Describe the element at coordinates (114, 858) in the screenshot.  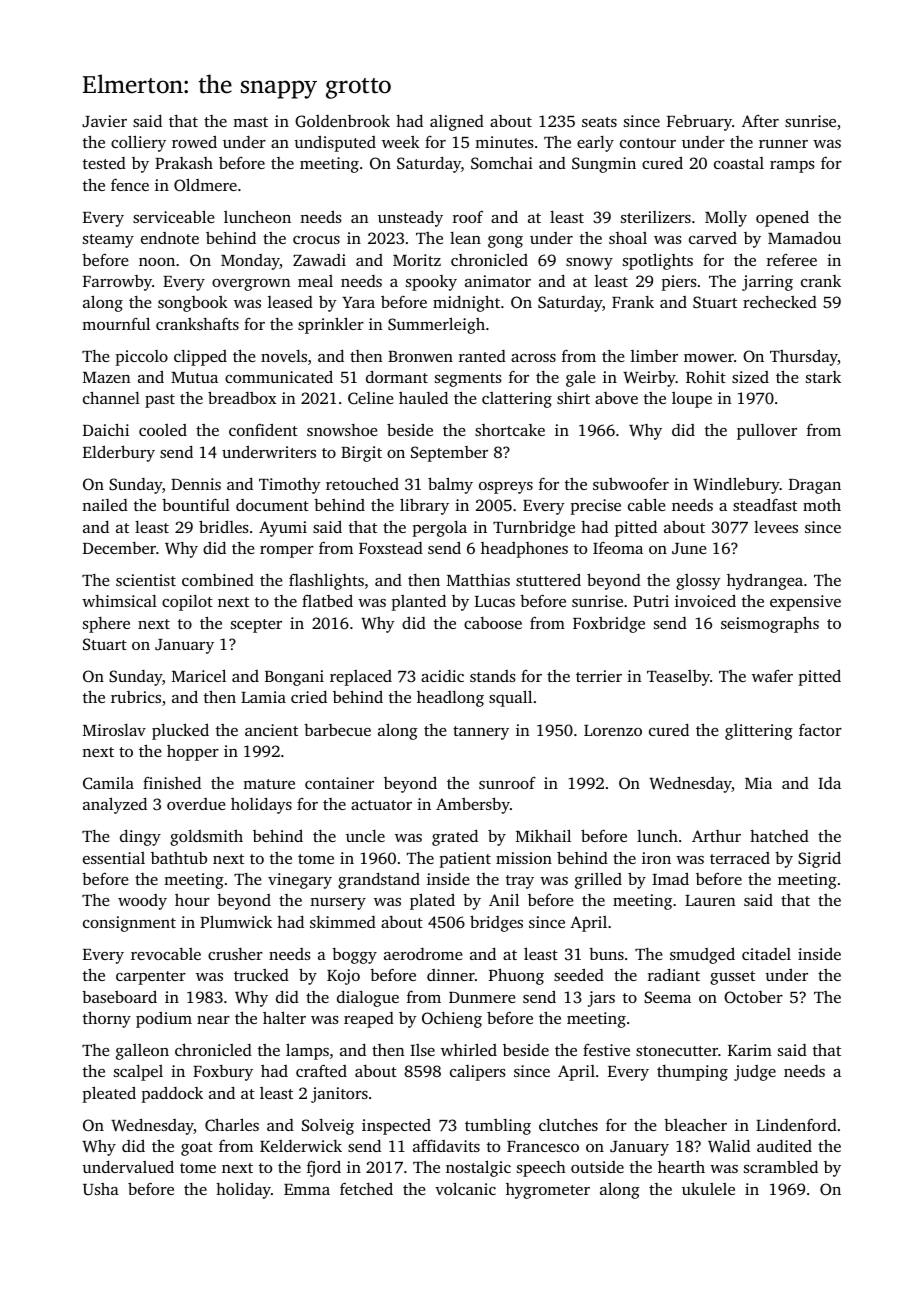
I see `essential` at that location.
